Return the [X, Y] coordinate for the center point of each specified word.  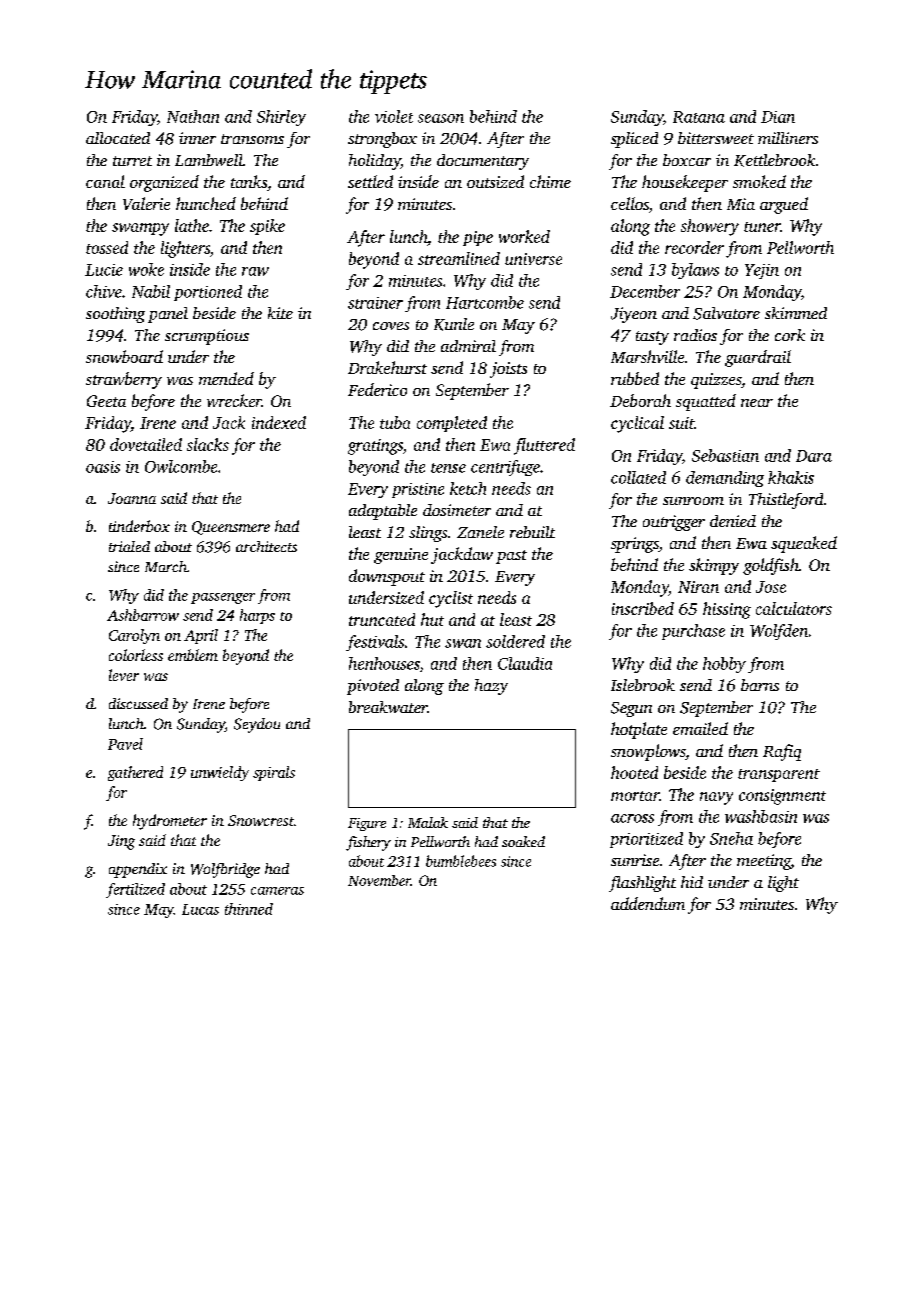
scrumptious [207, 337]
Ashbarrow [143, 615]
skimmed [796, 313]
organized [164, 183]
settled [370, 181]
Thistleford [786, 501]
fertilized [135, 890]
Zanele [480, 532]
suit [681, 423]
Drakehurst [387, 367]
